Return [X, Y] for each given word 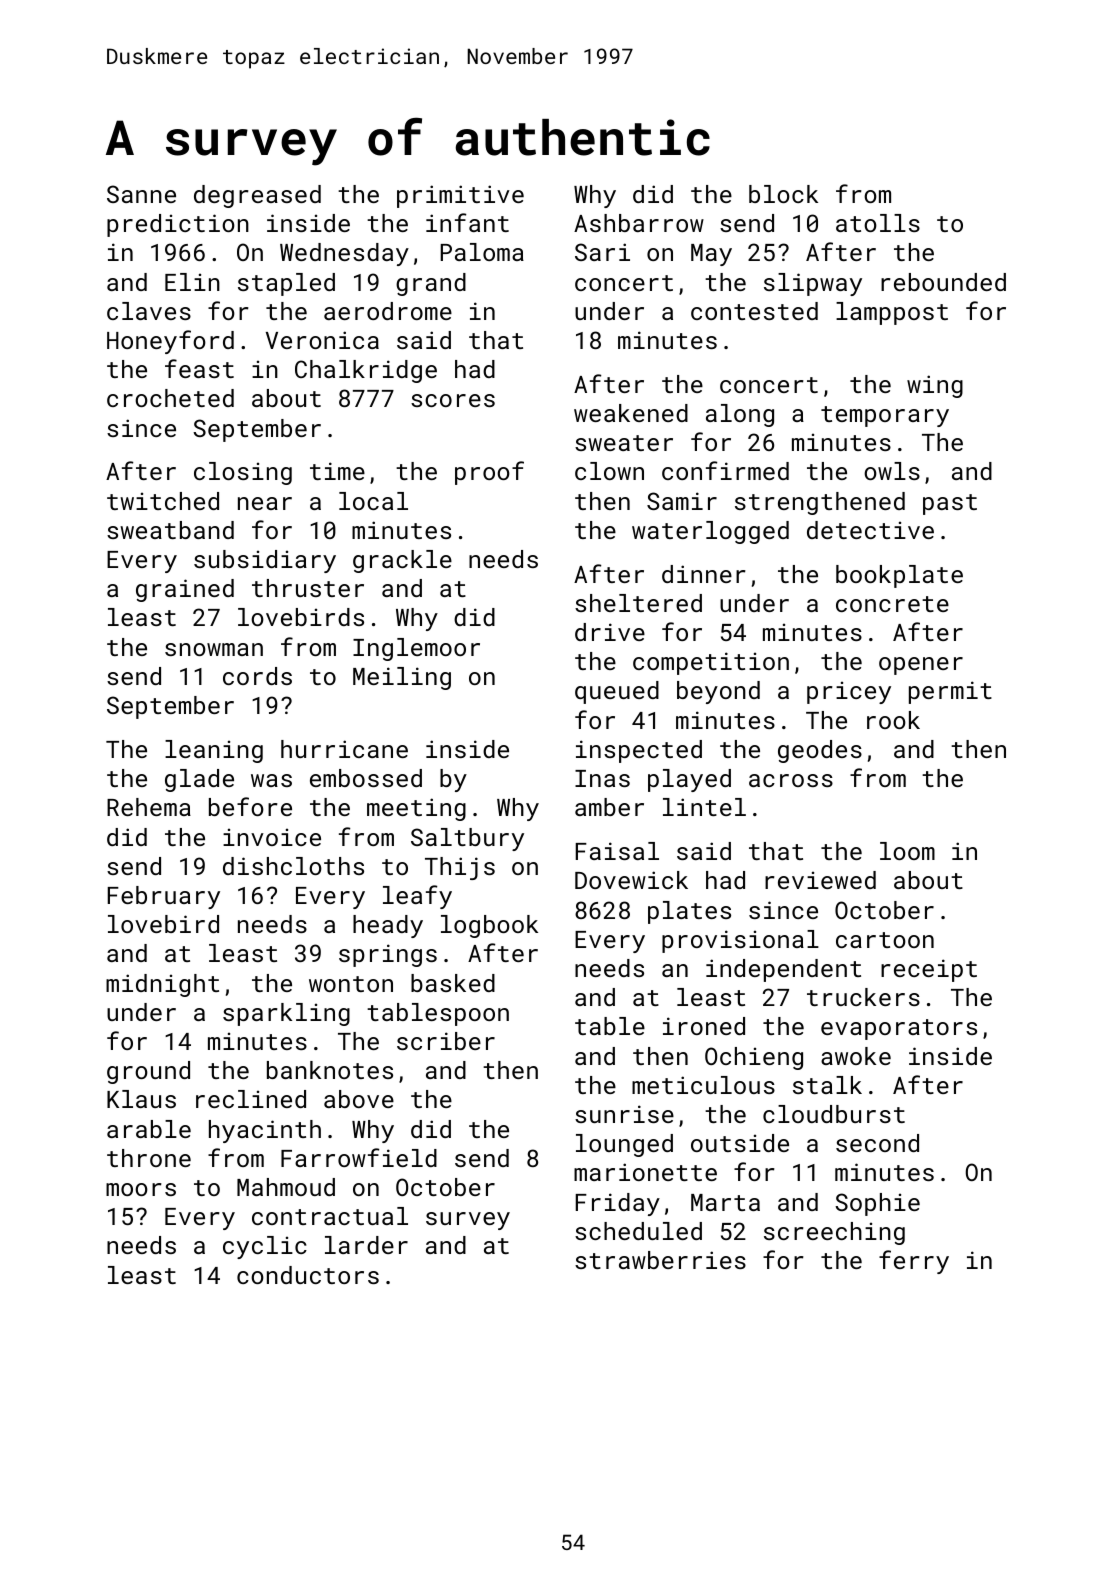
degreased [257, 196]
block [783, 194]
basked [453, 983]
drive [610, 632]
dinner [704, 574]
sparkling [286, 1014]
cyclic [265, 1247]
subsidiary [265, 561]
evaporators [899, 1029]
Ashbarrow [639, 223]
